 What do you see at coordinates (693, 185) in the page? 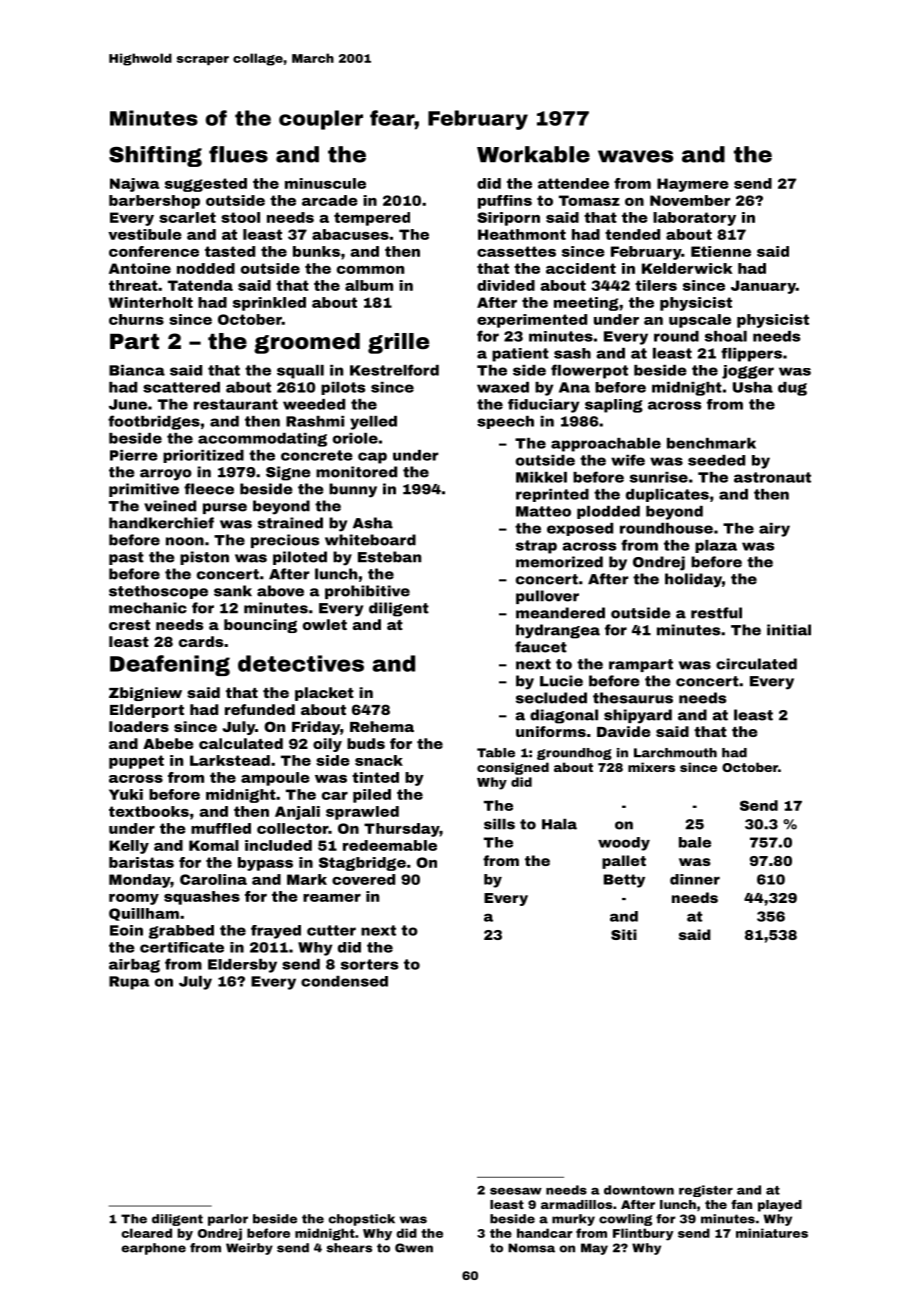
I see `Haymere` at bounding box center [693, 185].
